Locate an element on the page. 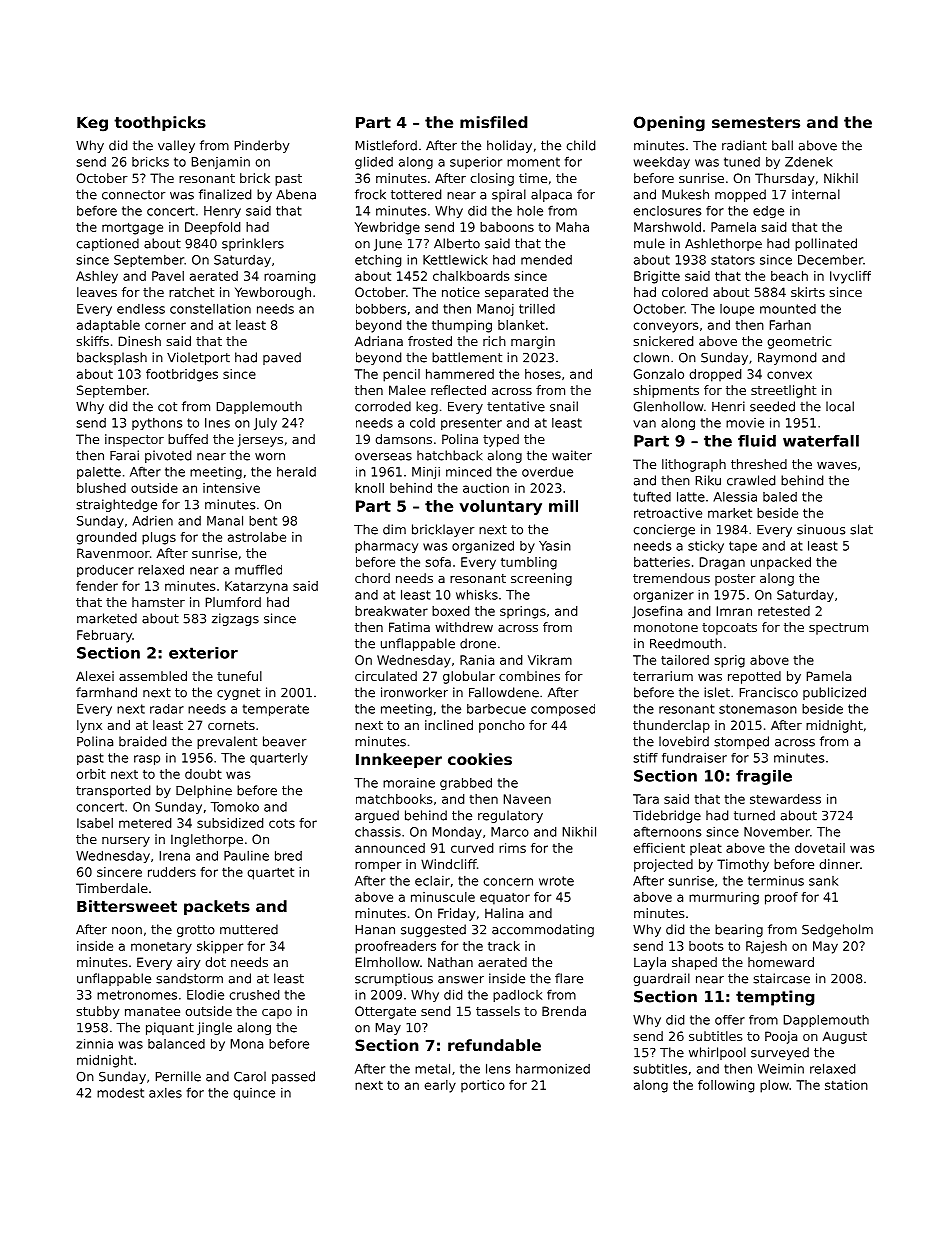  Abena is located at coordinates (296, 194).
